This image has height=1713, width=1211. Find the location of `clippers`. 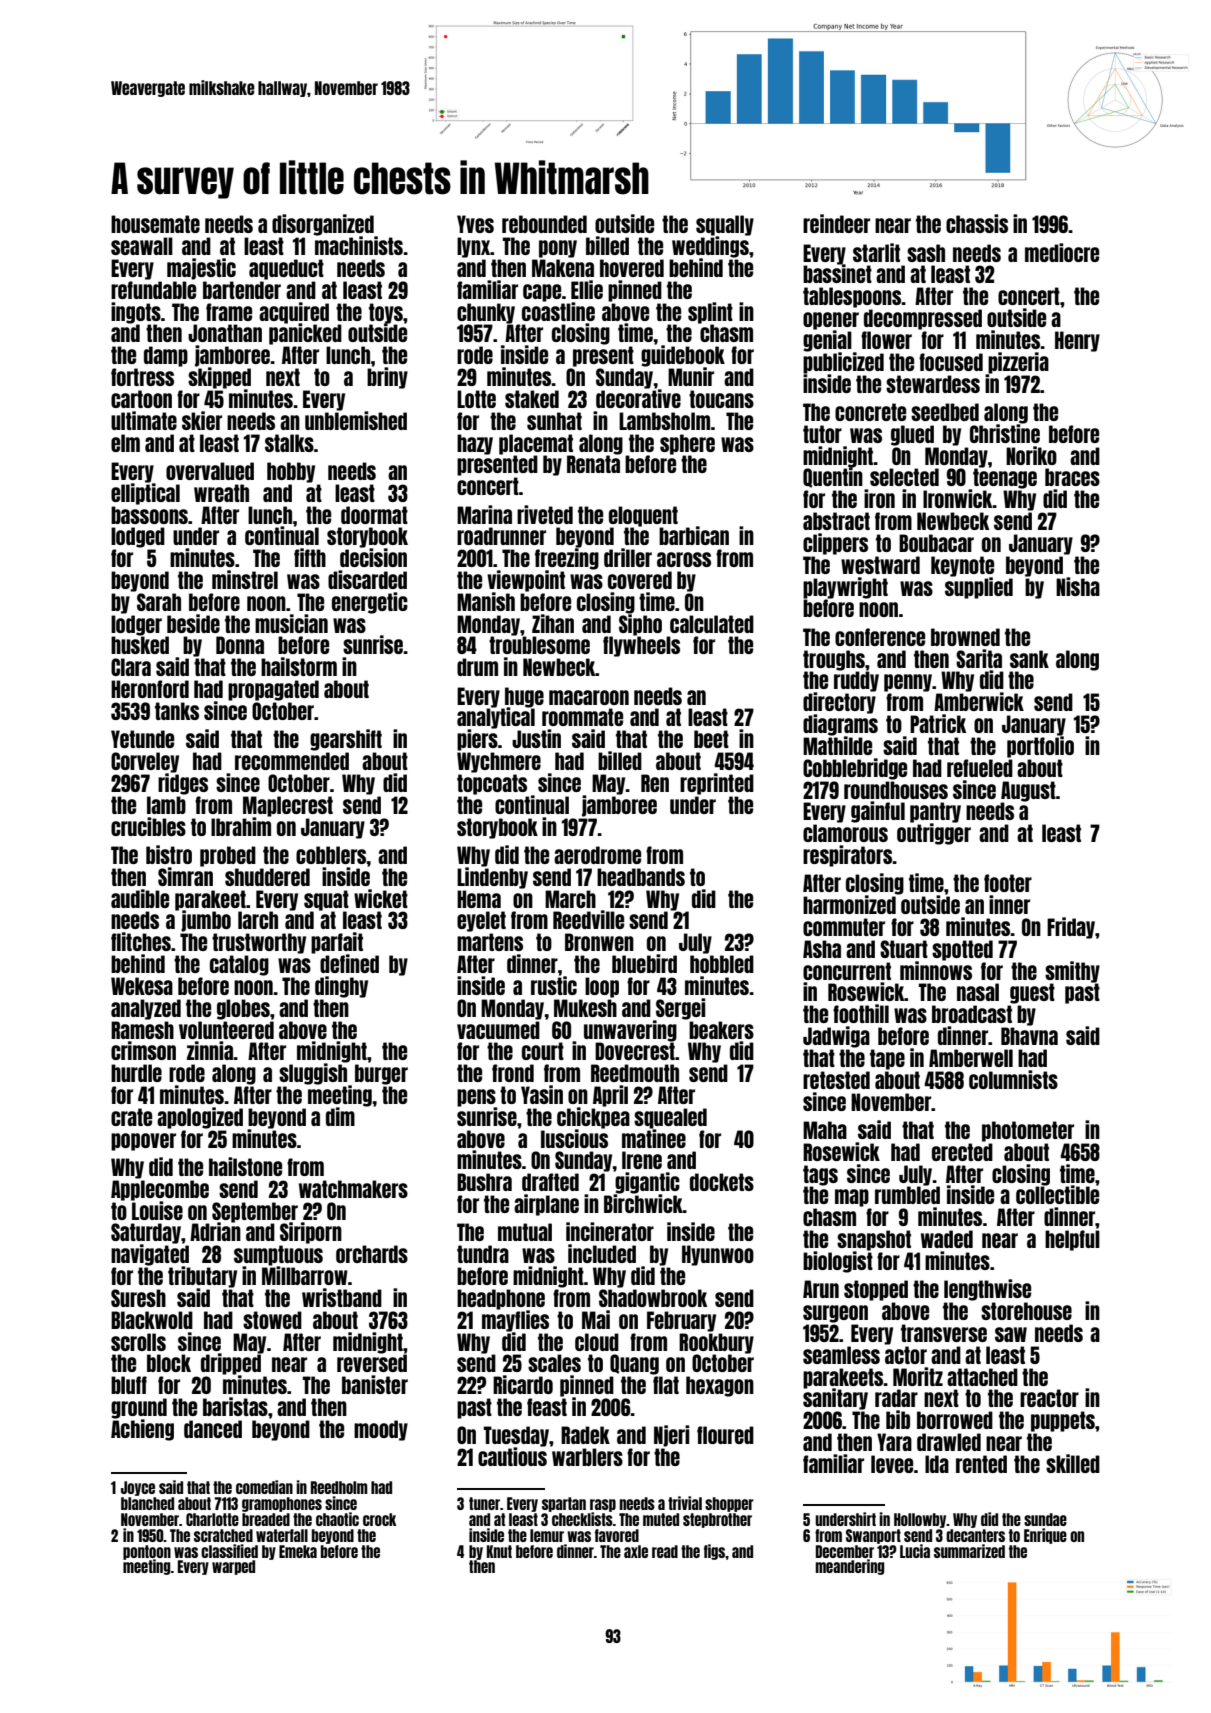

clippers is located at coordinates (835, 544).
